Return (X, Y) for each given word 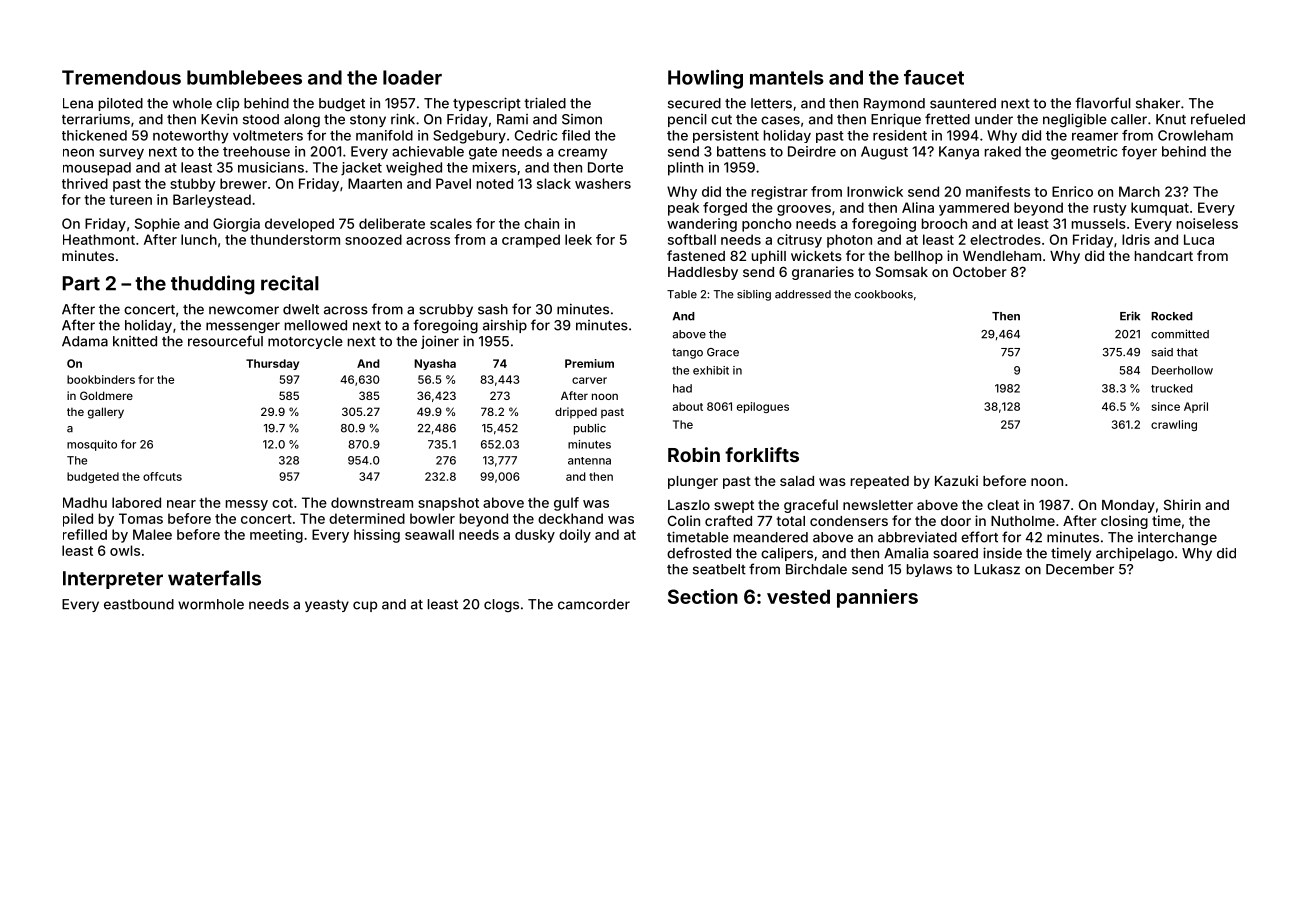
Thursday (272, 364)
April (1196, 407)
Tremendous (121, 77)
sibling (754, 295)
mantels (787, 77)
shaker (1158, 103)
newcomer (244, 310)
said (1162, 352)
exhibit (711, 370)
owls (125, 550)
